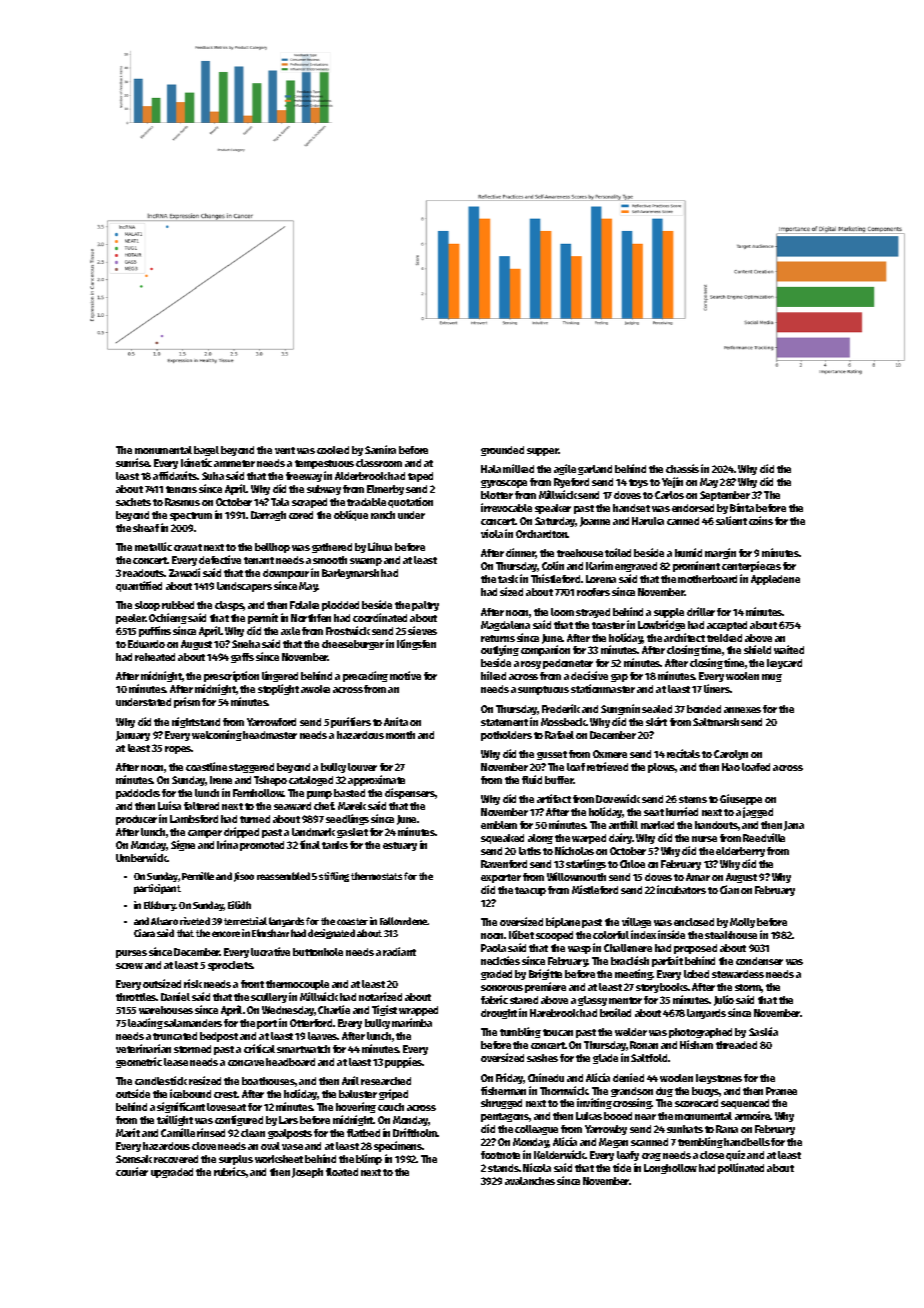  Describe the element at coordinates (502, 451) in the page. I see `grounded` at that location.
